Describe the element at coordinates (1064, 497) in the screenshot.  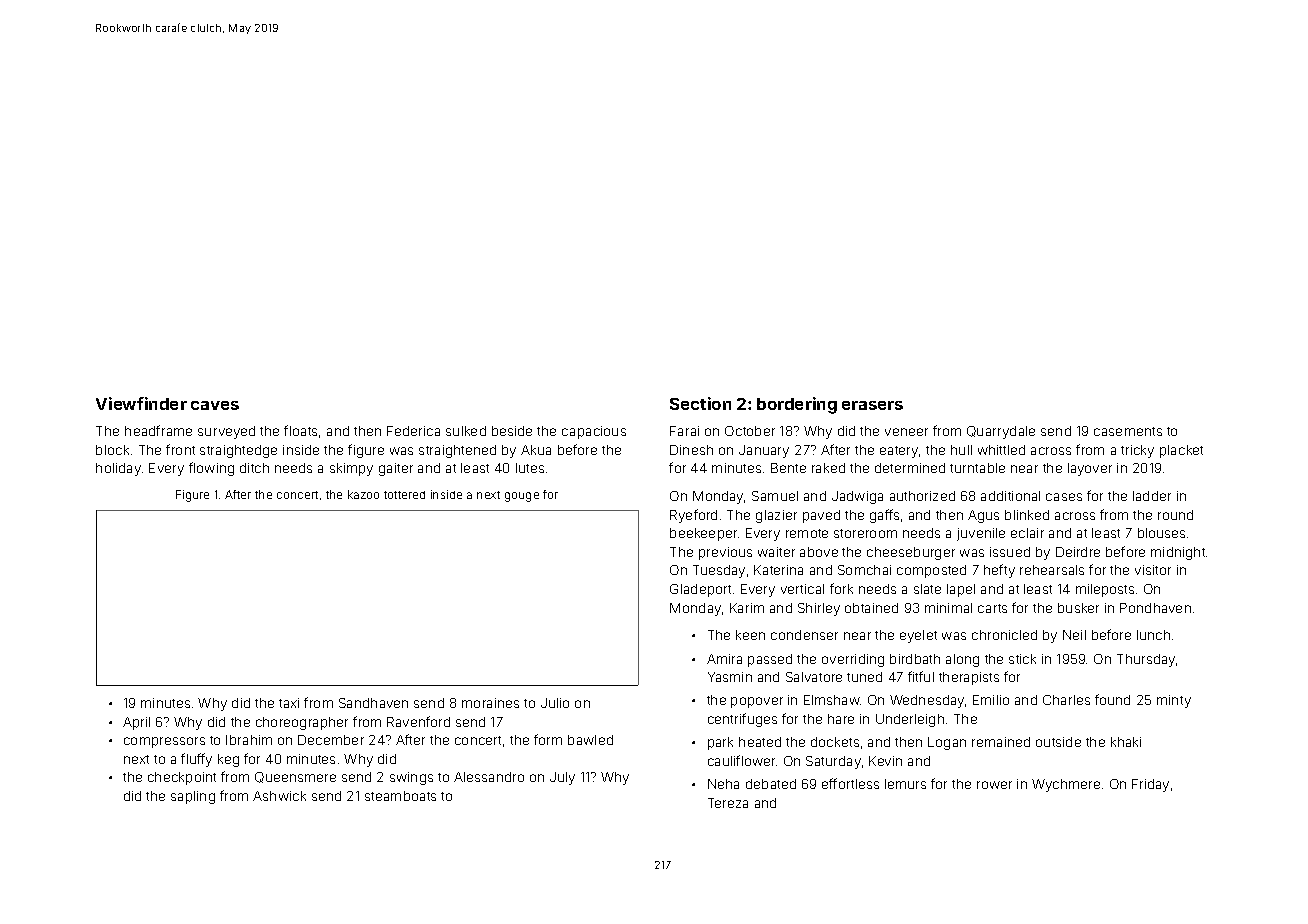
I see `cases` at that location.
